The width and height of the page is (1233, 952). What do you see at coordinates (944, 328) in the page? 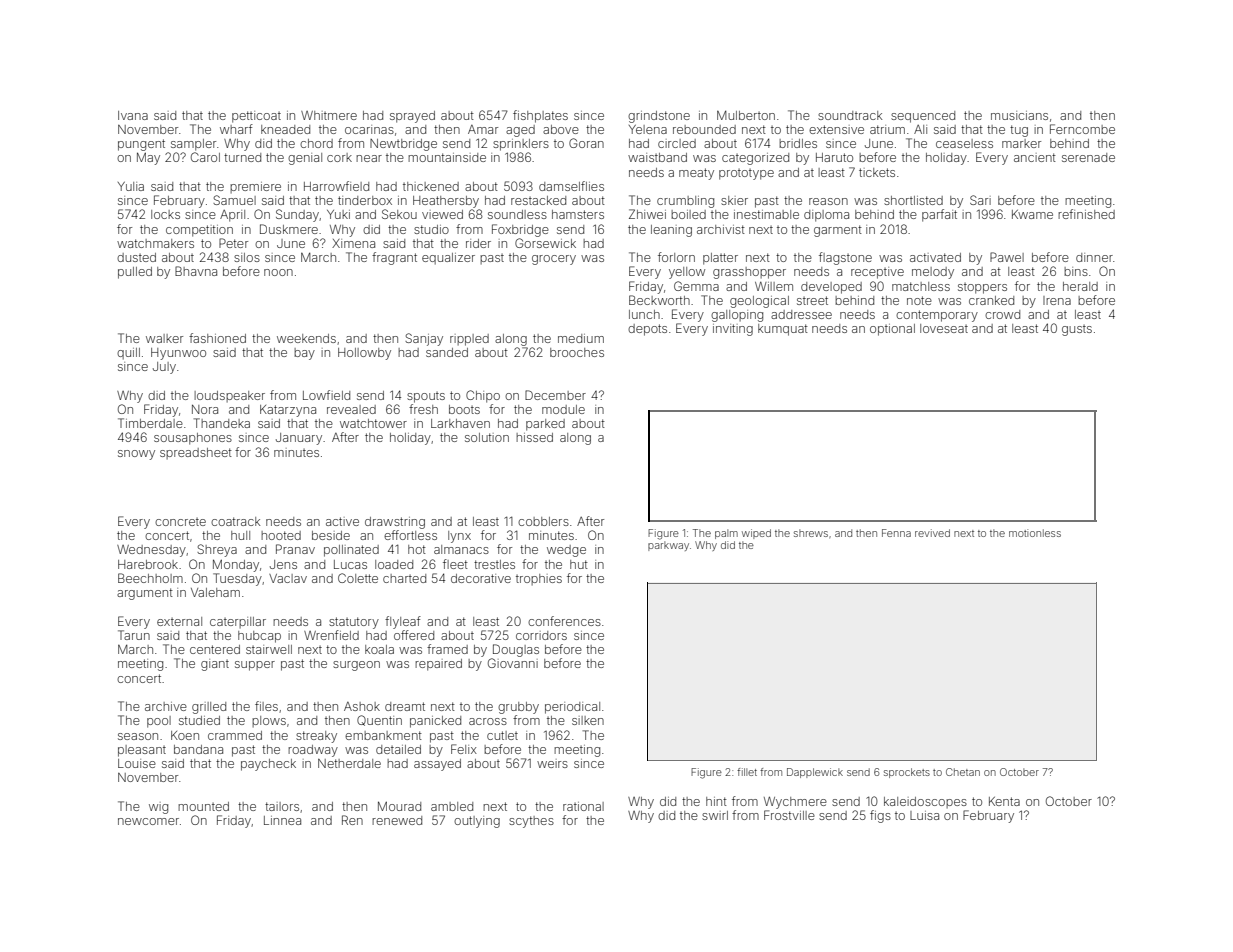
I see `loveseat` at bounding box center [944, 328].
